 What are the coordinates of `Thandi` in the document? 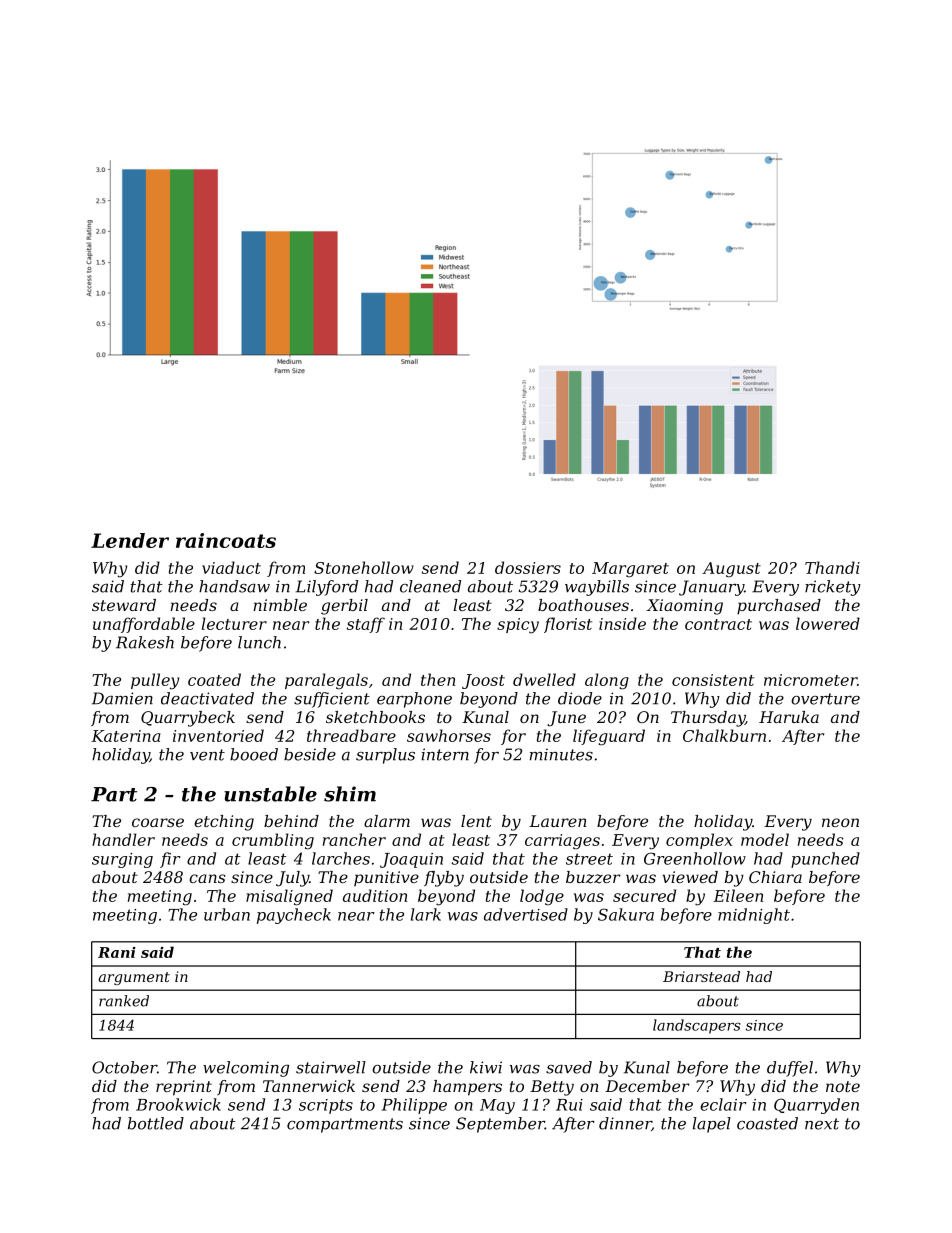 It's located at (832, 567).
